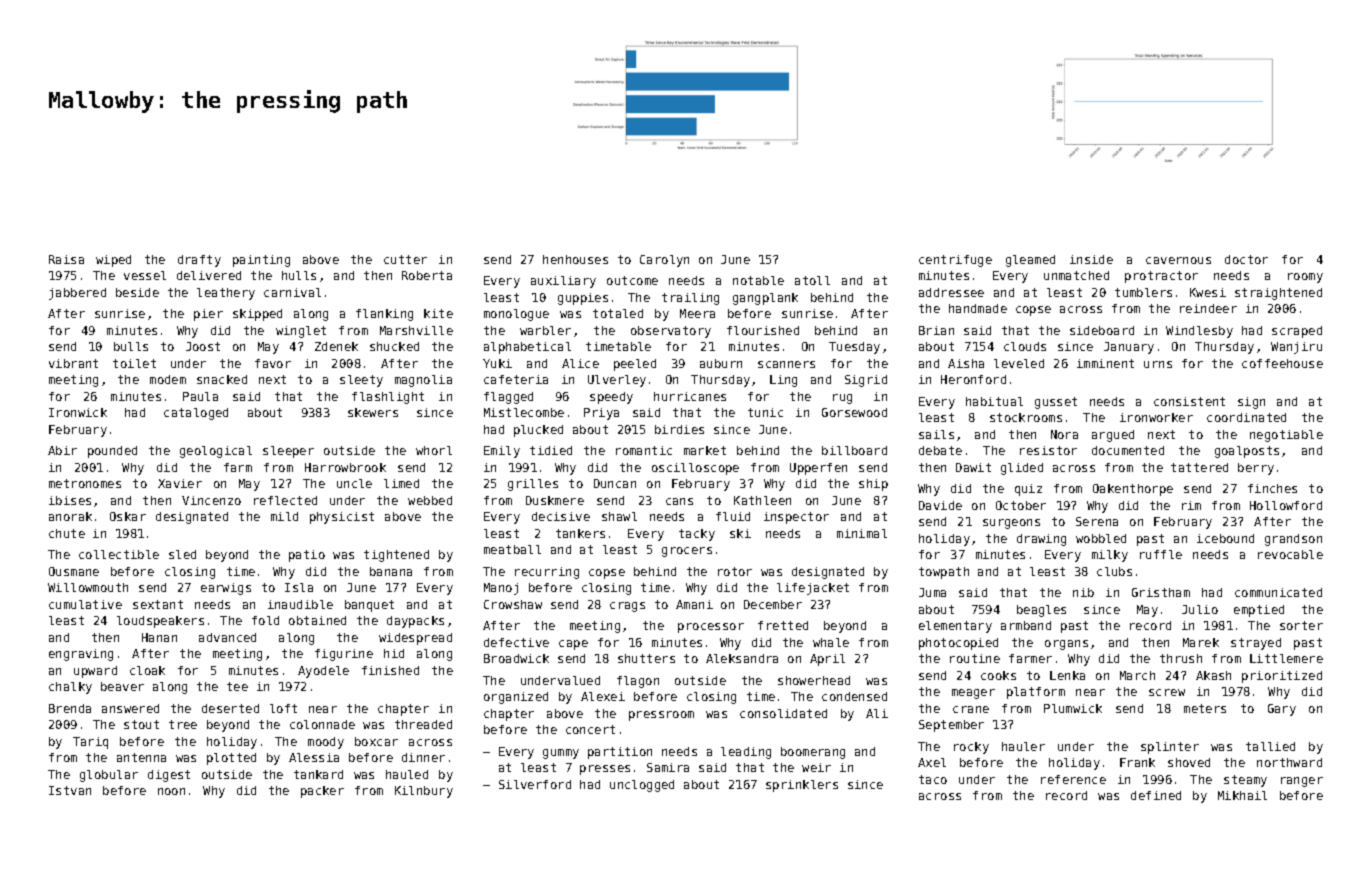 This screenshot has height=887, width=1372. Describe the element at coordinates (679, 501) in the screenshot. I see `cans` at that location.
